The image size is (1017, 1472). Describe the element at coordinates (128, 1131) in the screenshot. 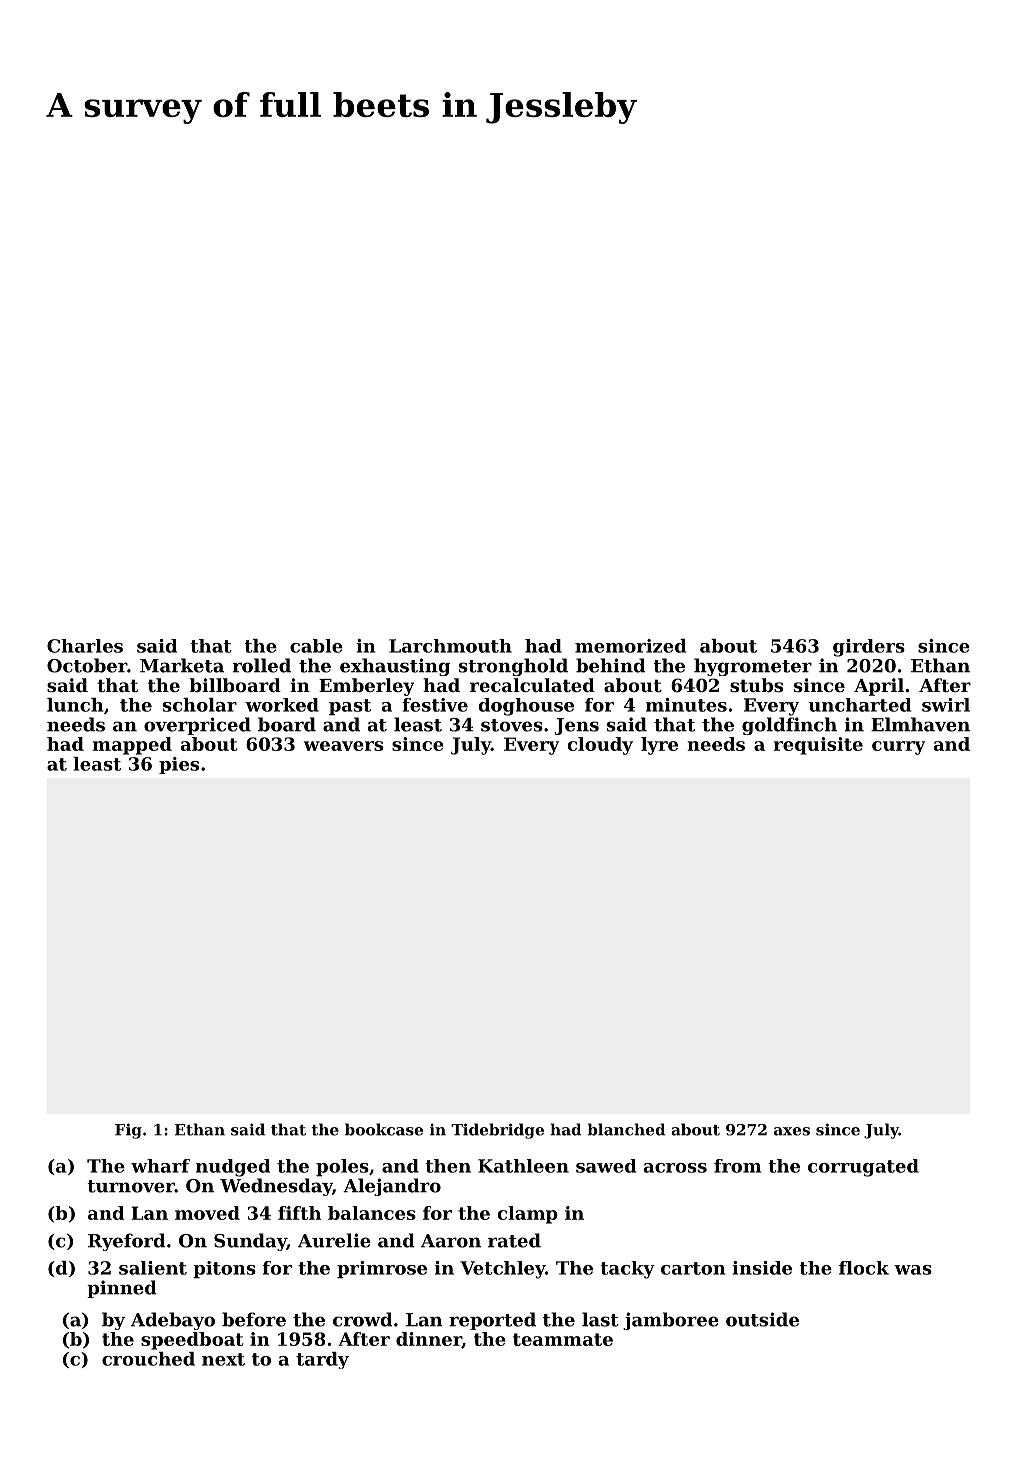

I see `Fig` at that location.
